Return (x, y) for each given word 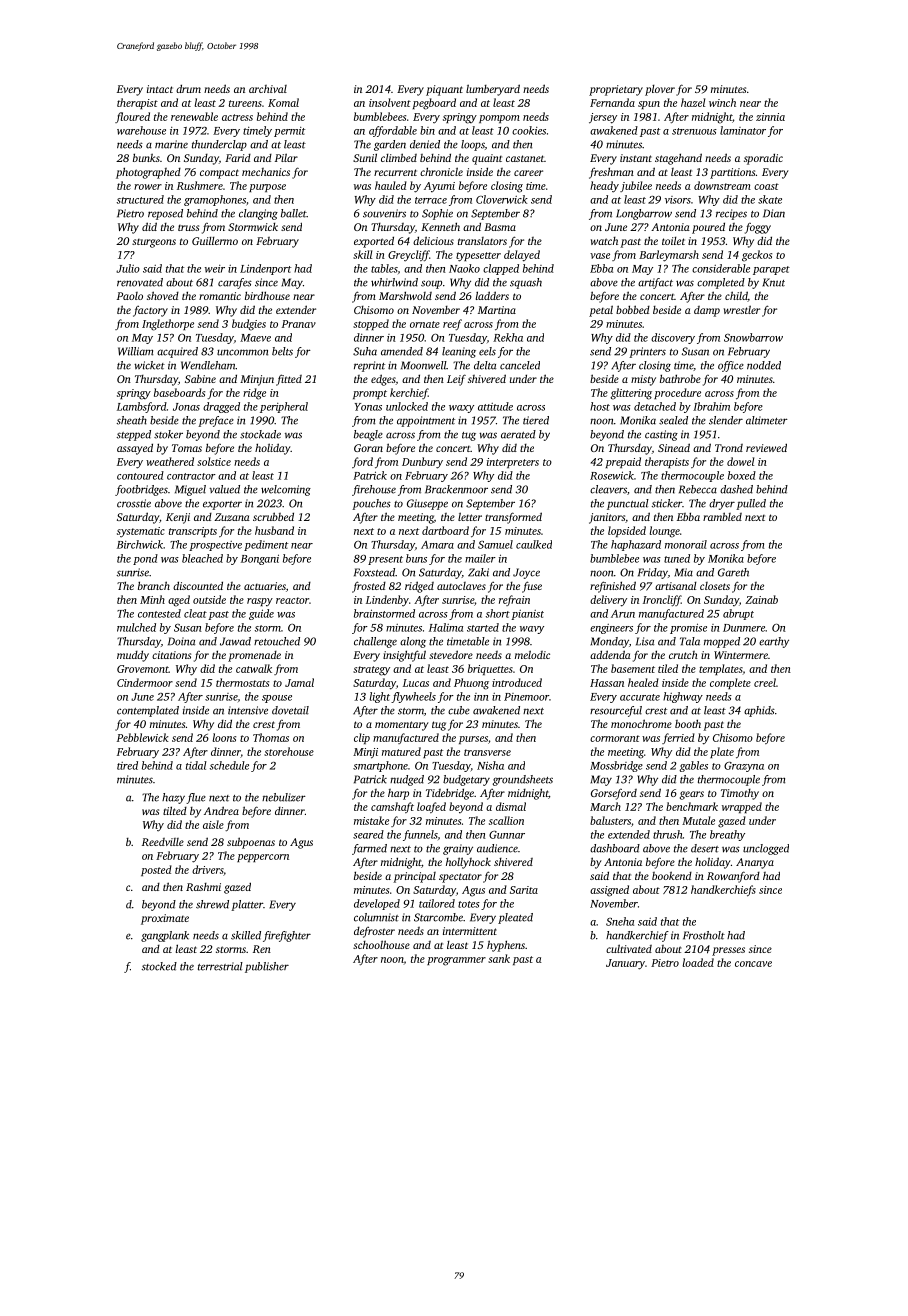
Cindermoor (145, 682)
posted (156, 870)
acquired (177, 352)
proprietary (616, 90)
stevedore (451, 654)
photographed (148, 173)
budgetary (466, 780)
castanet (525, 158)
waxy (461, 409)
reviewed (766, 447)
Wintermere (741, 655)
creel (765, 682)
